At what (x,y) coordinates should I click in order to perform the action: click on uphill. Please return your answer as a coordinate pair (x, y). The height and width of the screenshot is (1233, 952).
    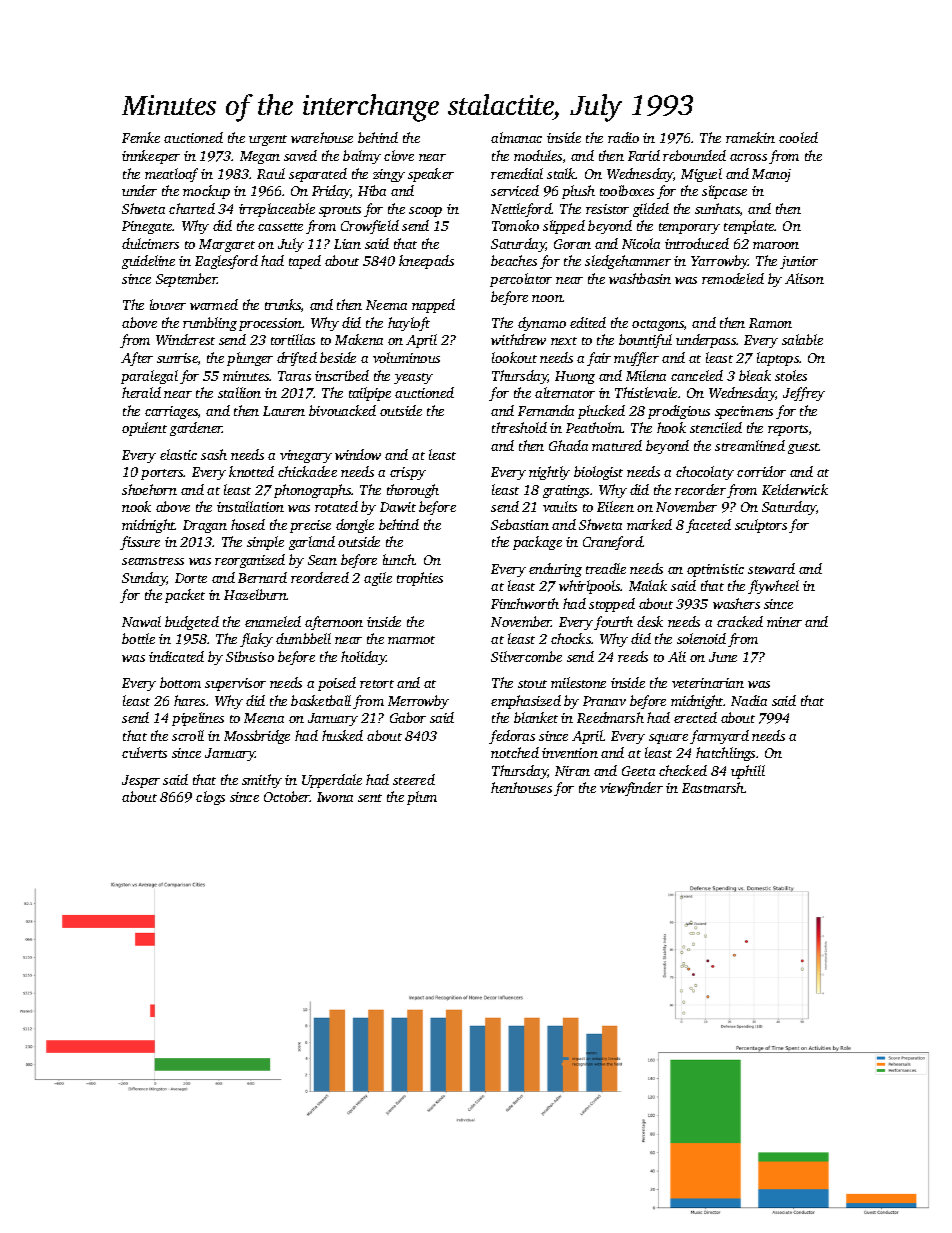
    Looking at the image, I should click on (748, 772).
